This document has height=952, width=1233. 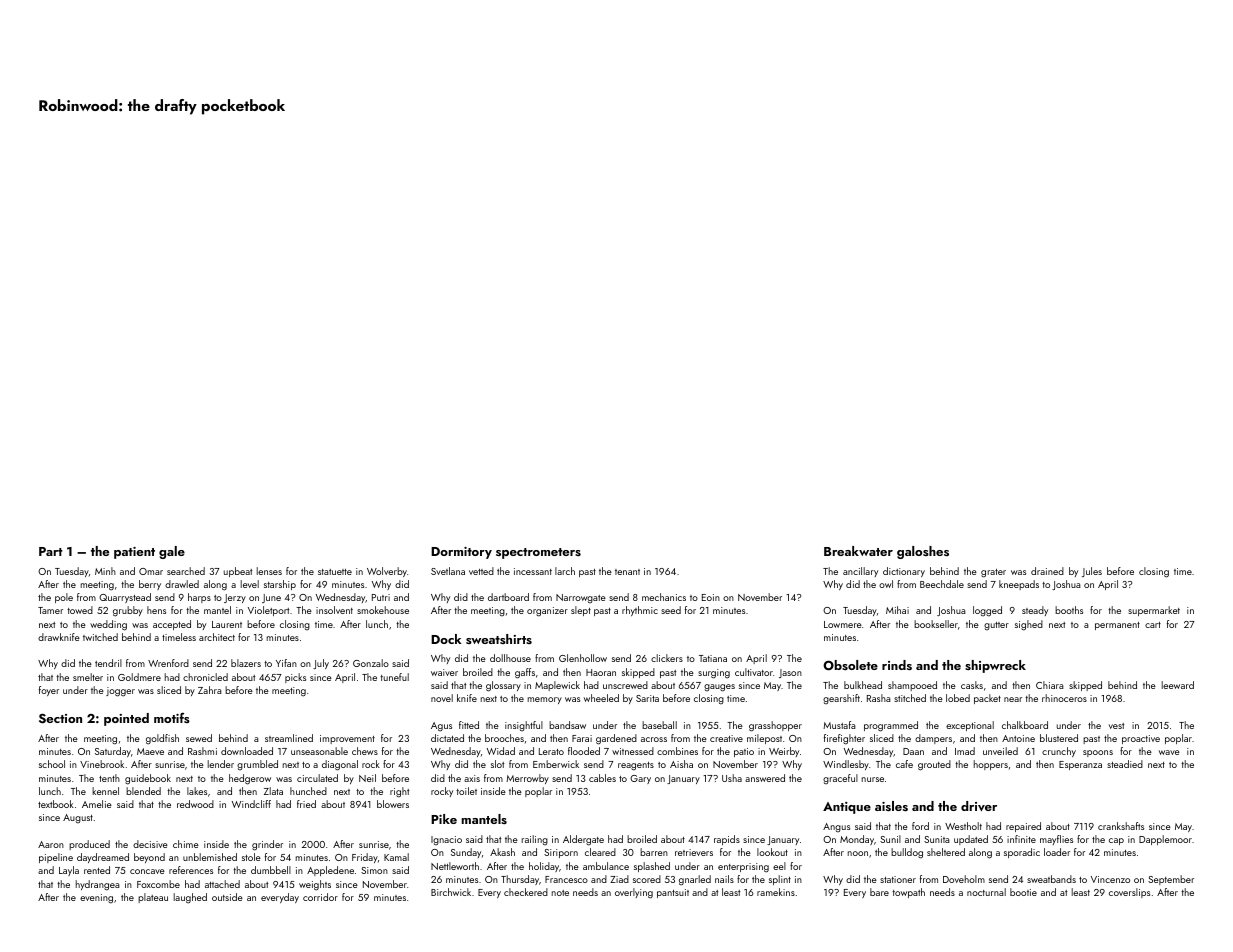 What do you see at coordinates (340, 765) in the document?
I see `diagonal` at bounding box center [340, 765].
